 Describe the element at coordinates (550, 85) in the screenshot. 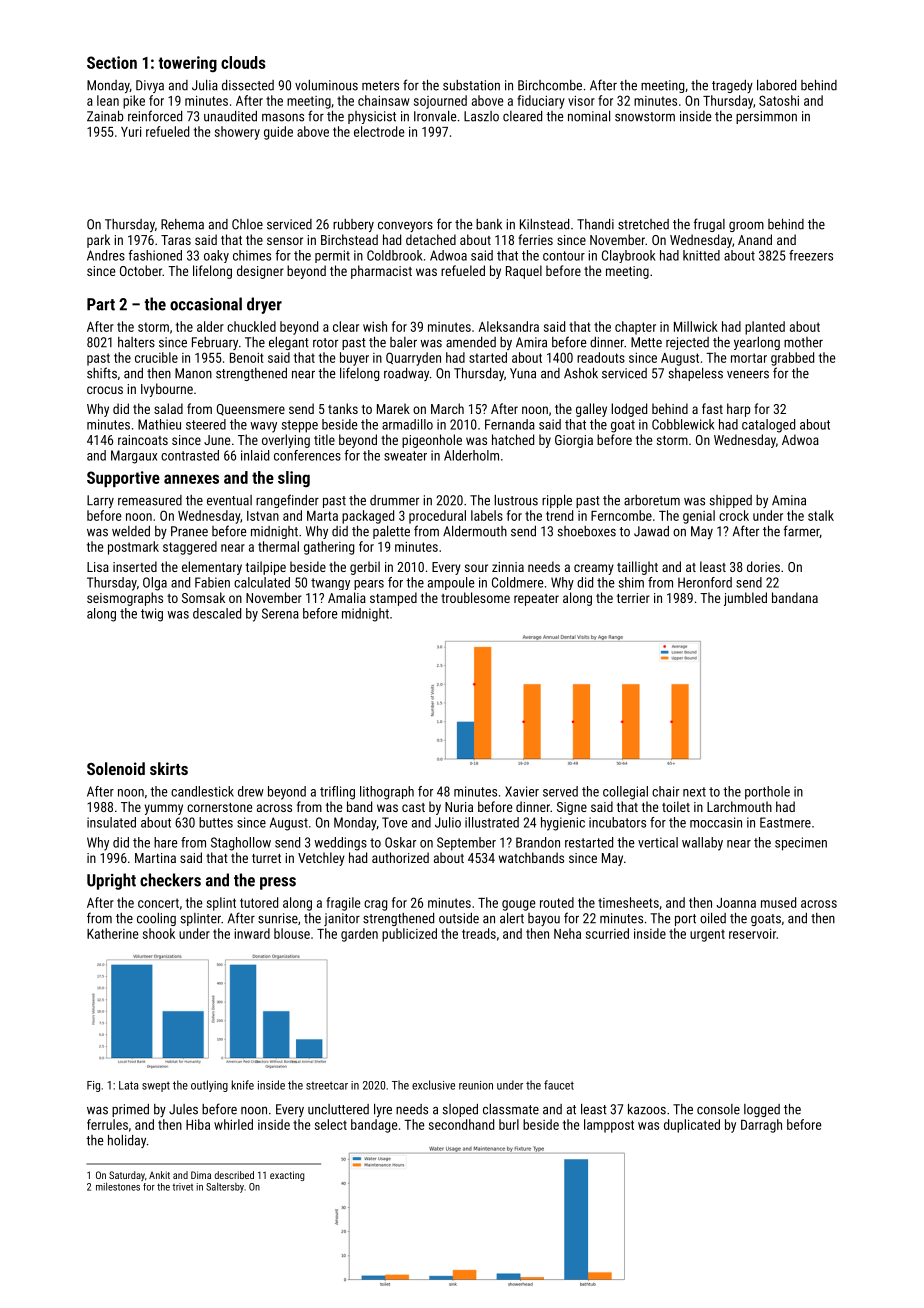

I see `Birchcombe` at that location.
